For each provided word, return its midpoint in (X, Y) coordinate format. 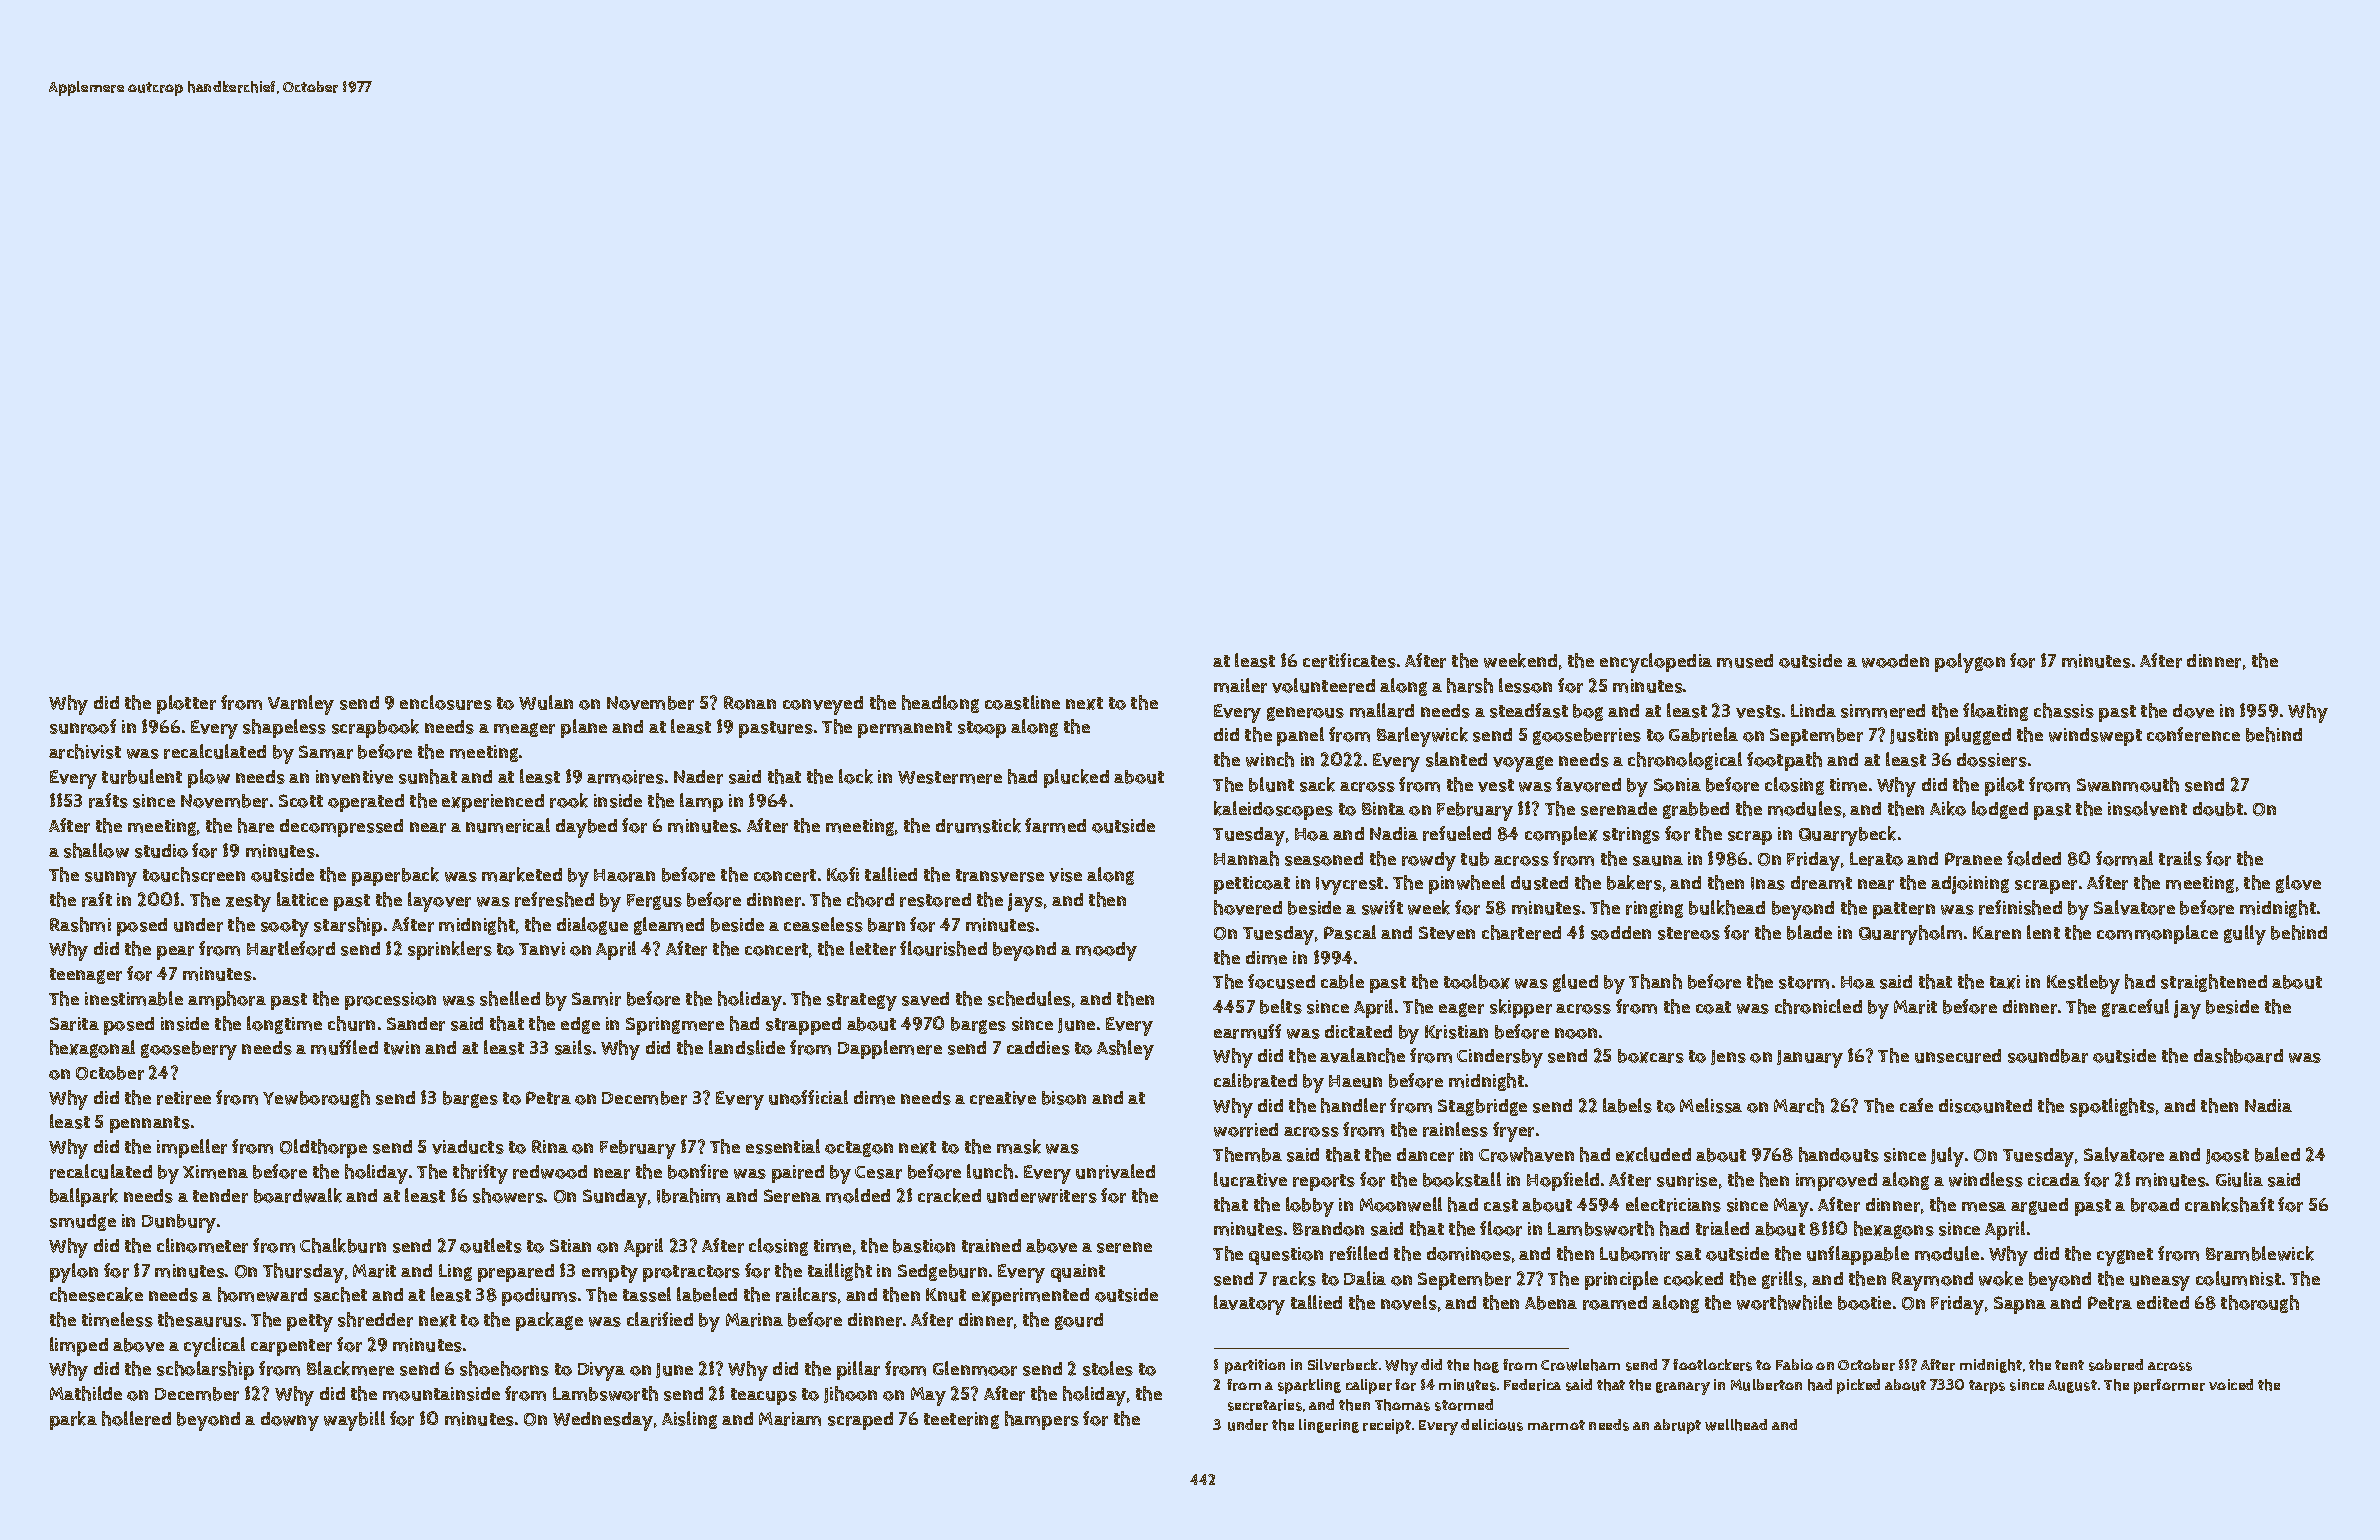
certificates (1349, 660)
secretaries (1265, 1405)
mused (1745, 661)
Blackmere (350, 1368)
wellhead (1736, 1425)
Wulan (546, 702)
